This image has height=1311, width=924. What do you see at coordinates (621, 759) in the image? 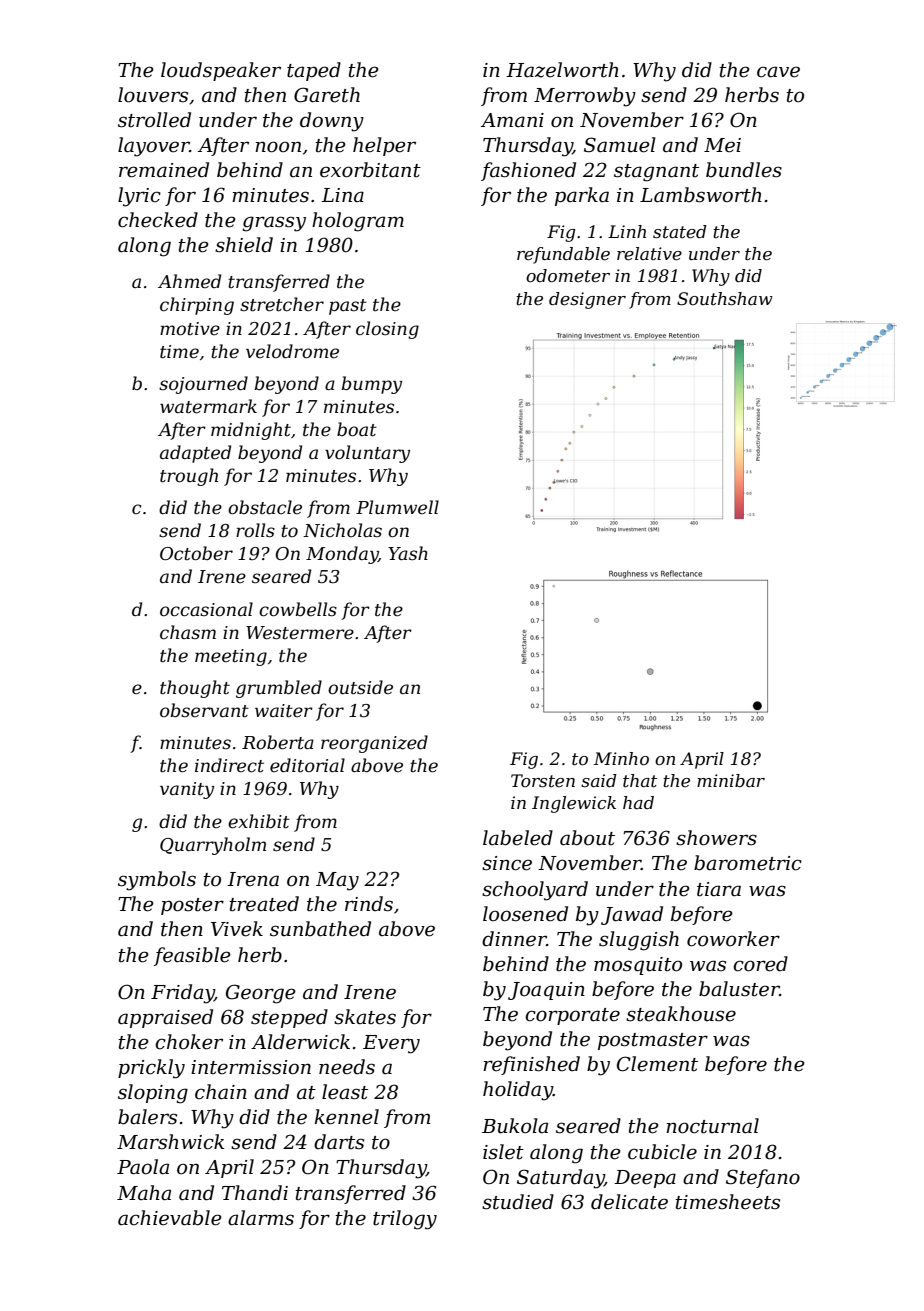
I see `Minho` at bounding box center [621, 759].
